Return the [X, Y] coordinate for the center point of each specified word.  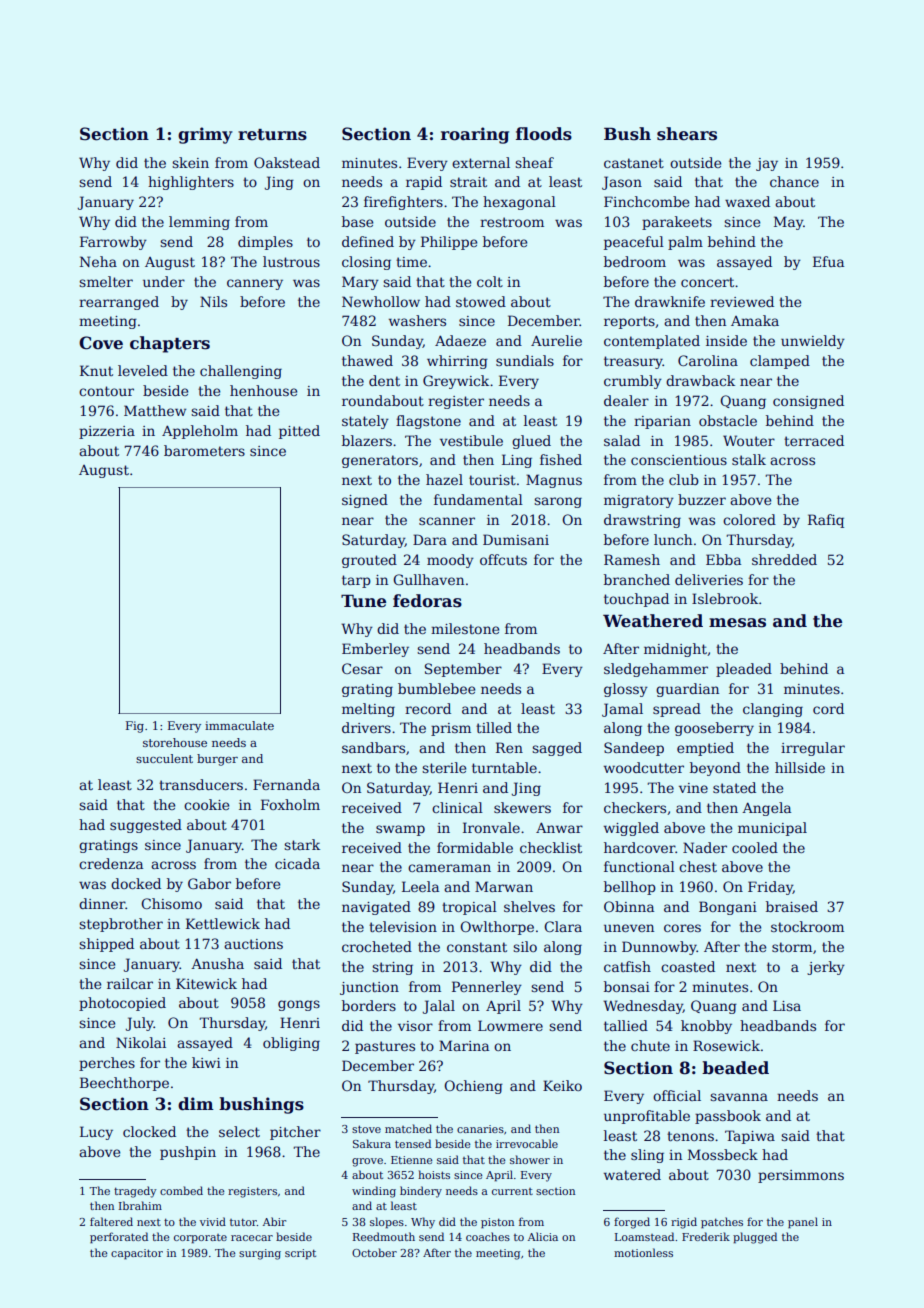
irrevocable [527, 1143]
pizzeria [107, 432]
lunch [673, 539]
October [374, 1252]
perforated [119, 1238]
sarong [558, 502]
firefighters [403, 203]
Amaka [755, 320]
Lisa [787, 1005]
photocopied [122, 1004]
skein [190, 162]
